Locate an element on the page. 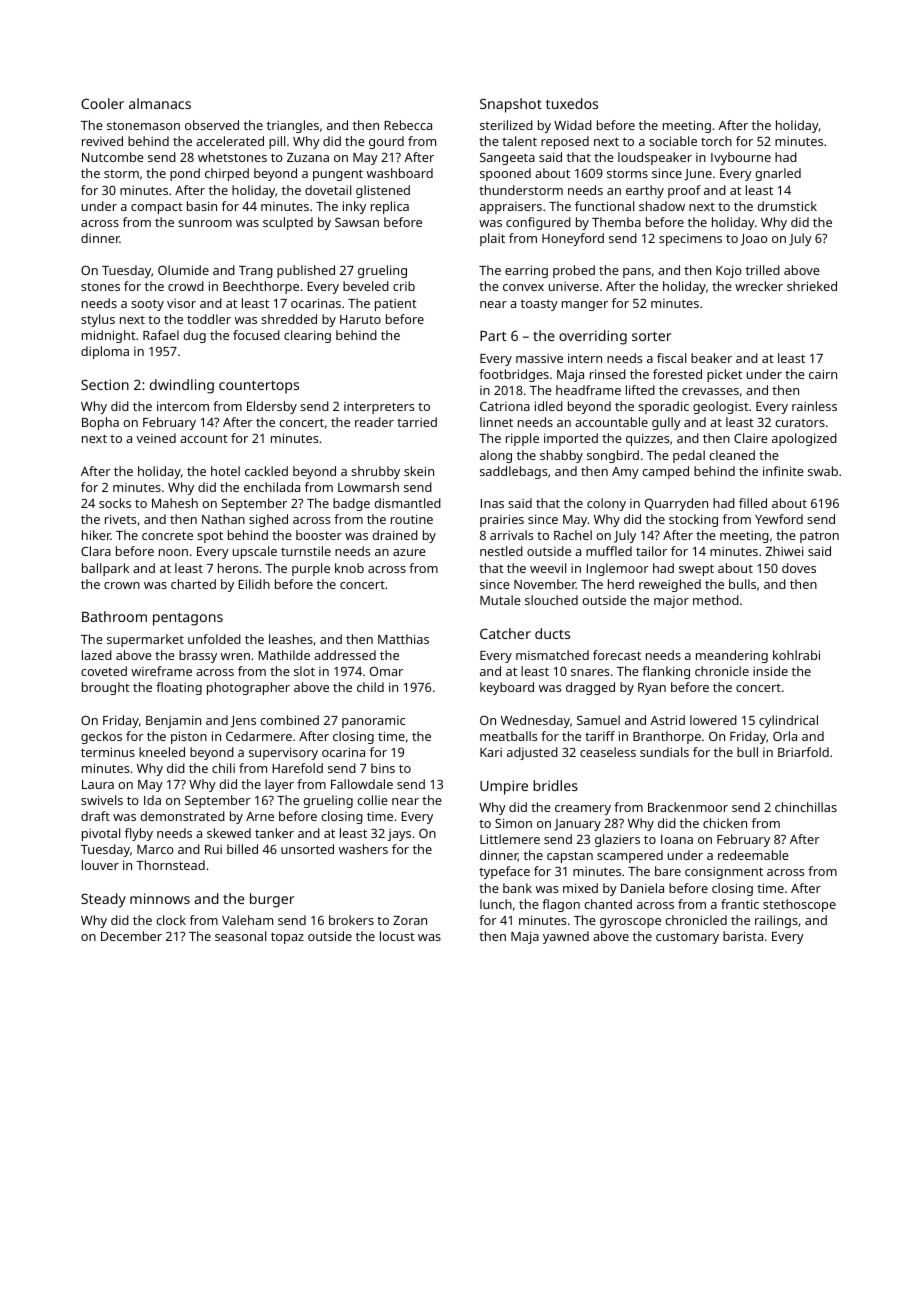  Simon is located at coordinates (513, 823).
